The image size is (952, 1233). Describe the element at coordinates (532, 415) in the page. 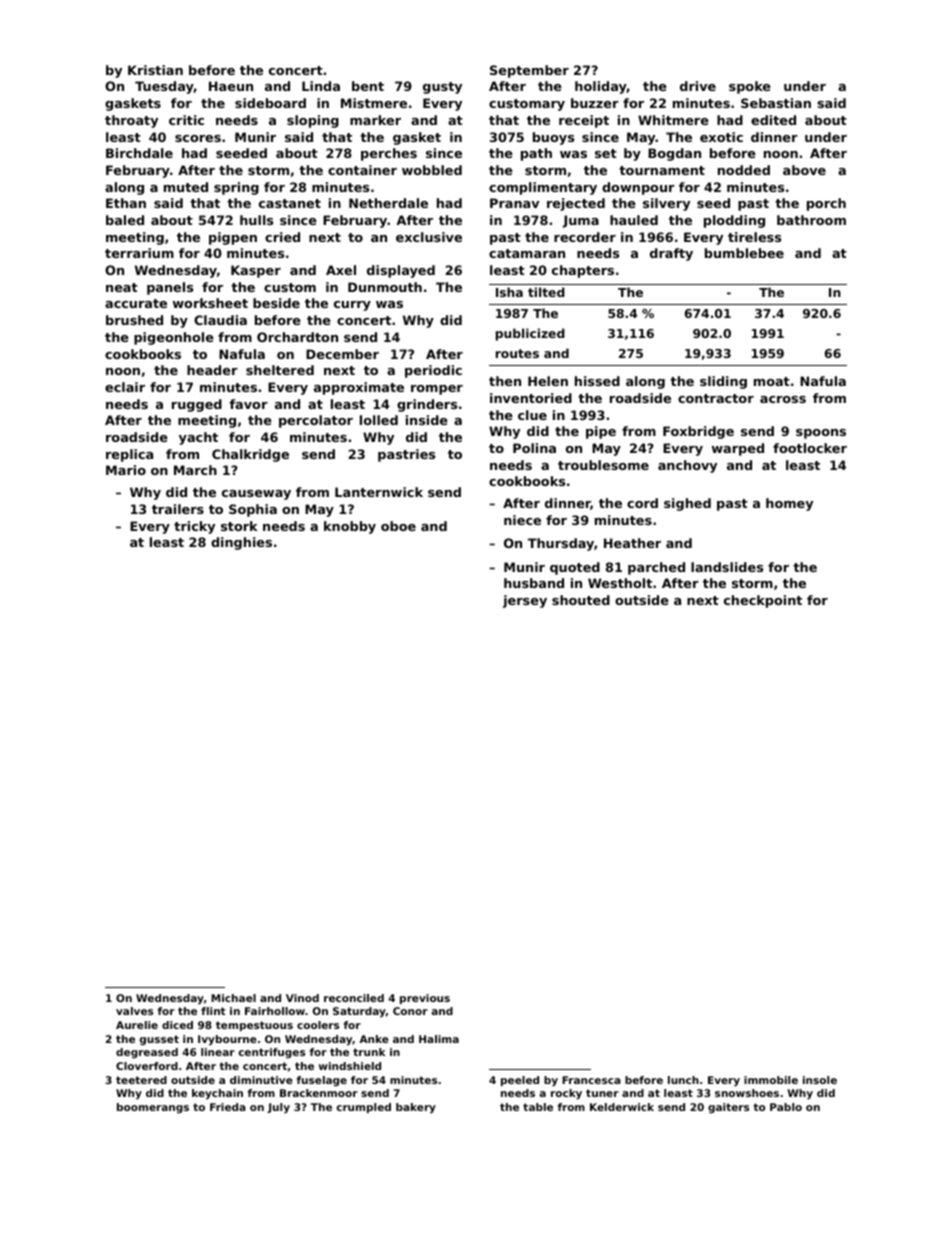

I see `clue` at that location.
